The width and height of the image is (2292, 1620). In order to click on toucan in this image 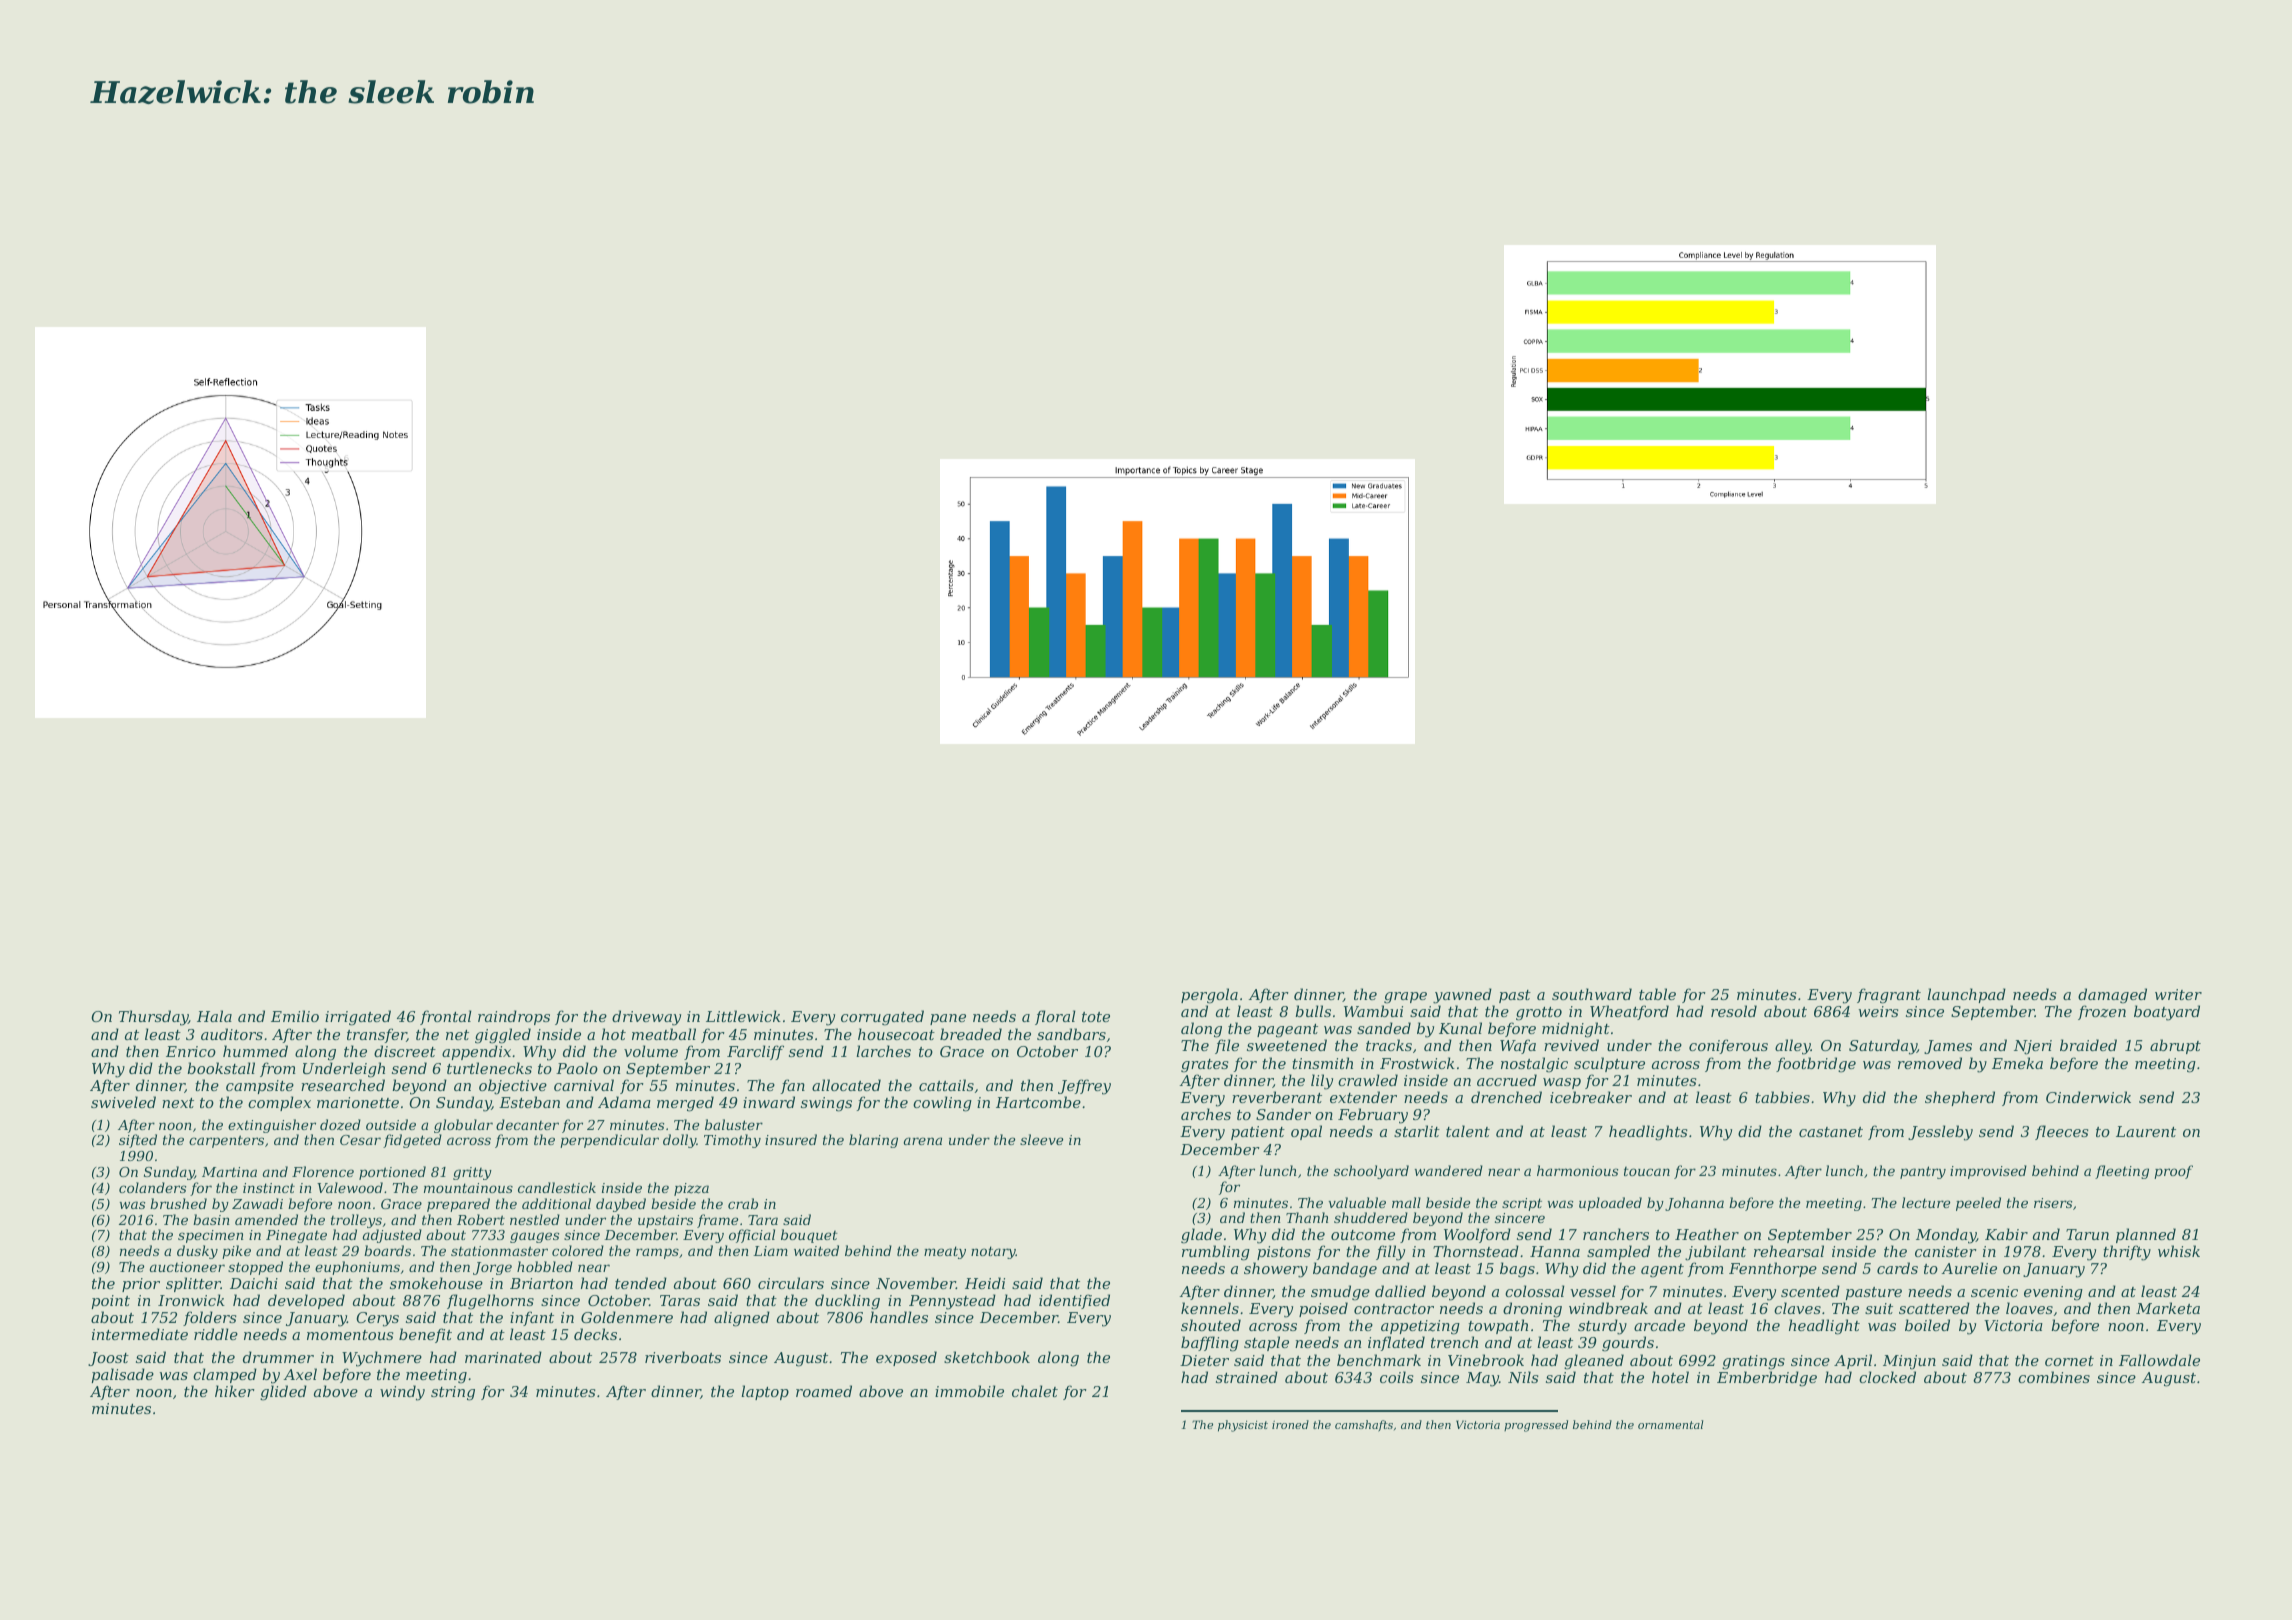, I will do `click(1647, 1171)`.
